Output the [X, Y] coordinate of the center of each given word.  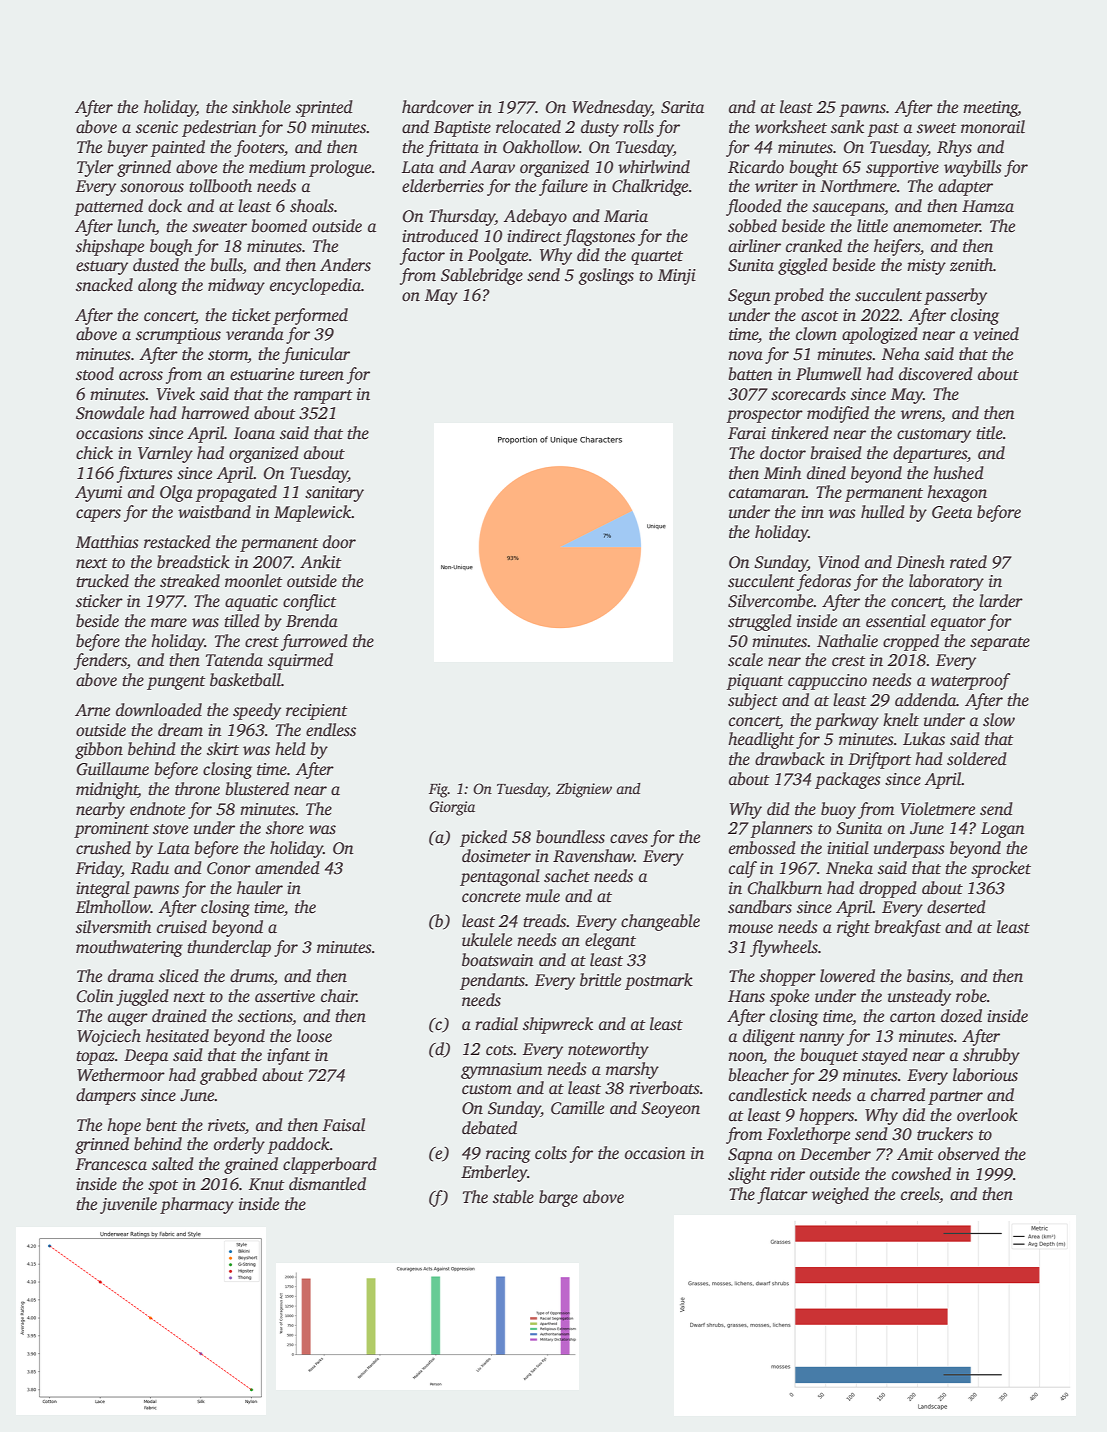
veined [996, 334]
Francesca [111, 1164]
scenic [157, 127]
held [290, 748]
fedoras [824, 582]
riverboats [664, 1088]
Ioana [254, 433]
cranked [814, 246]
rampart [323, 397]
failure [563, 187]
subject [753, 701]
